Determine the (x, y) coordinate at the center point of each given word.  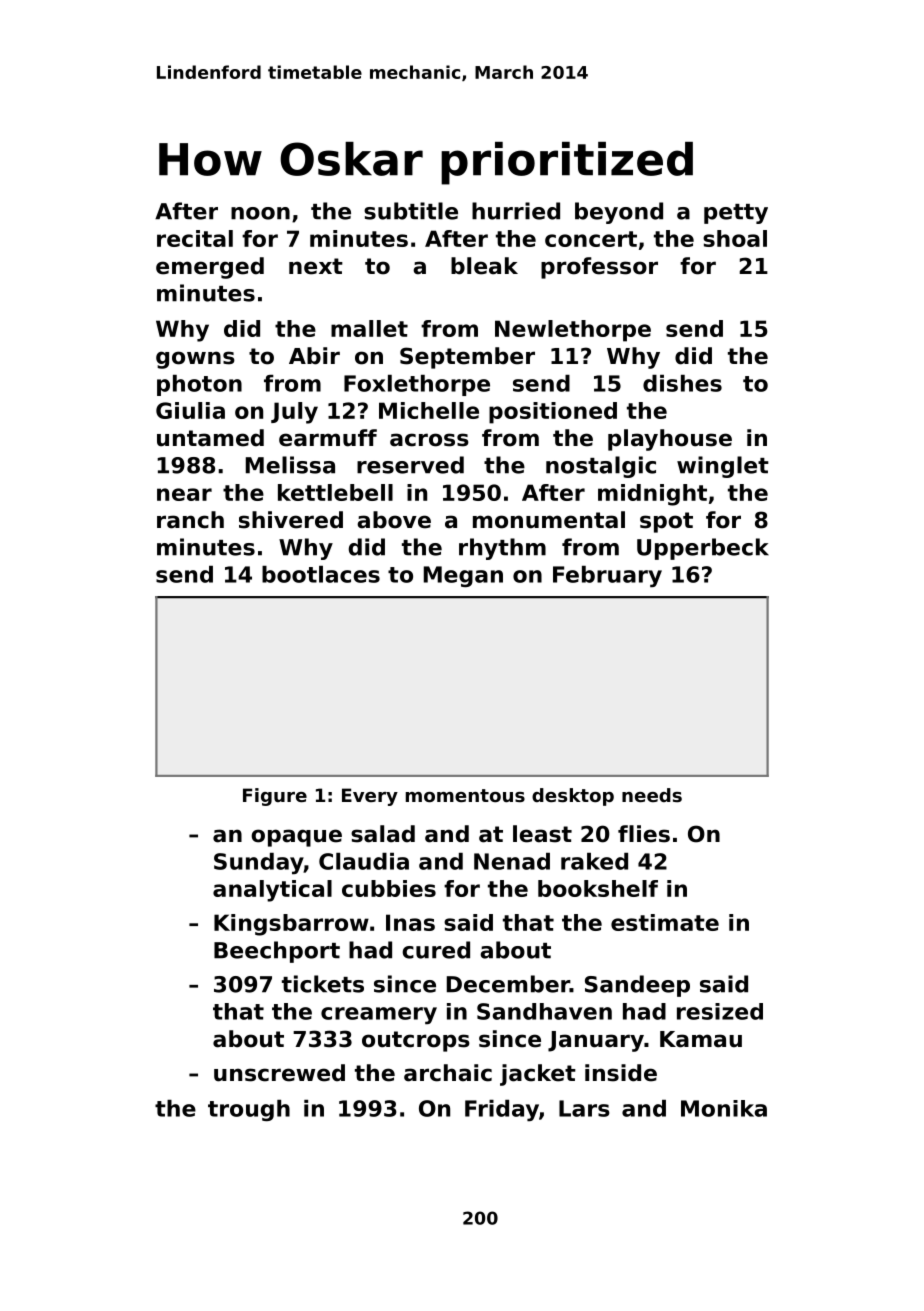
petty (736, 214)
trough (249, 1110)
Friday (502, 1111)
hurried (516, 211)
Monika (724, 1108)
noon (260, 213)
